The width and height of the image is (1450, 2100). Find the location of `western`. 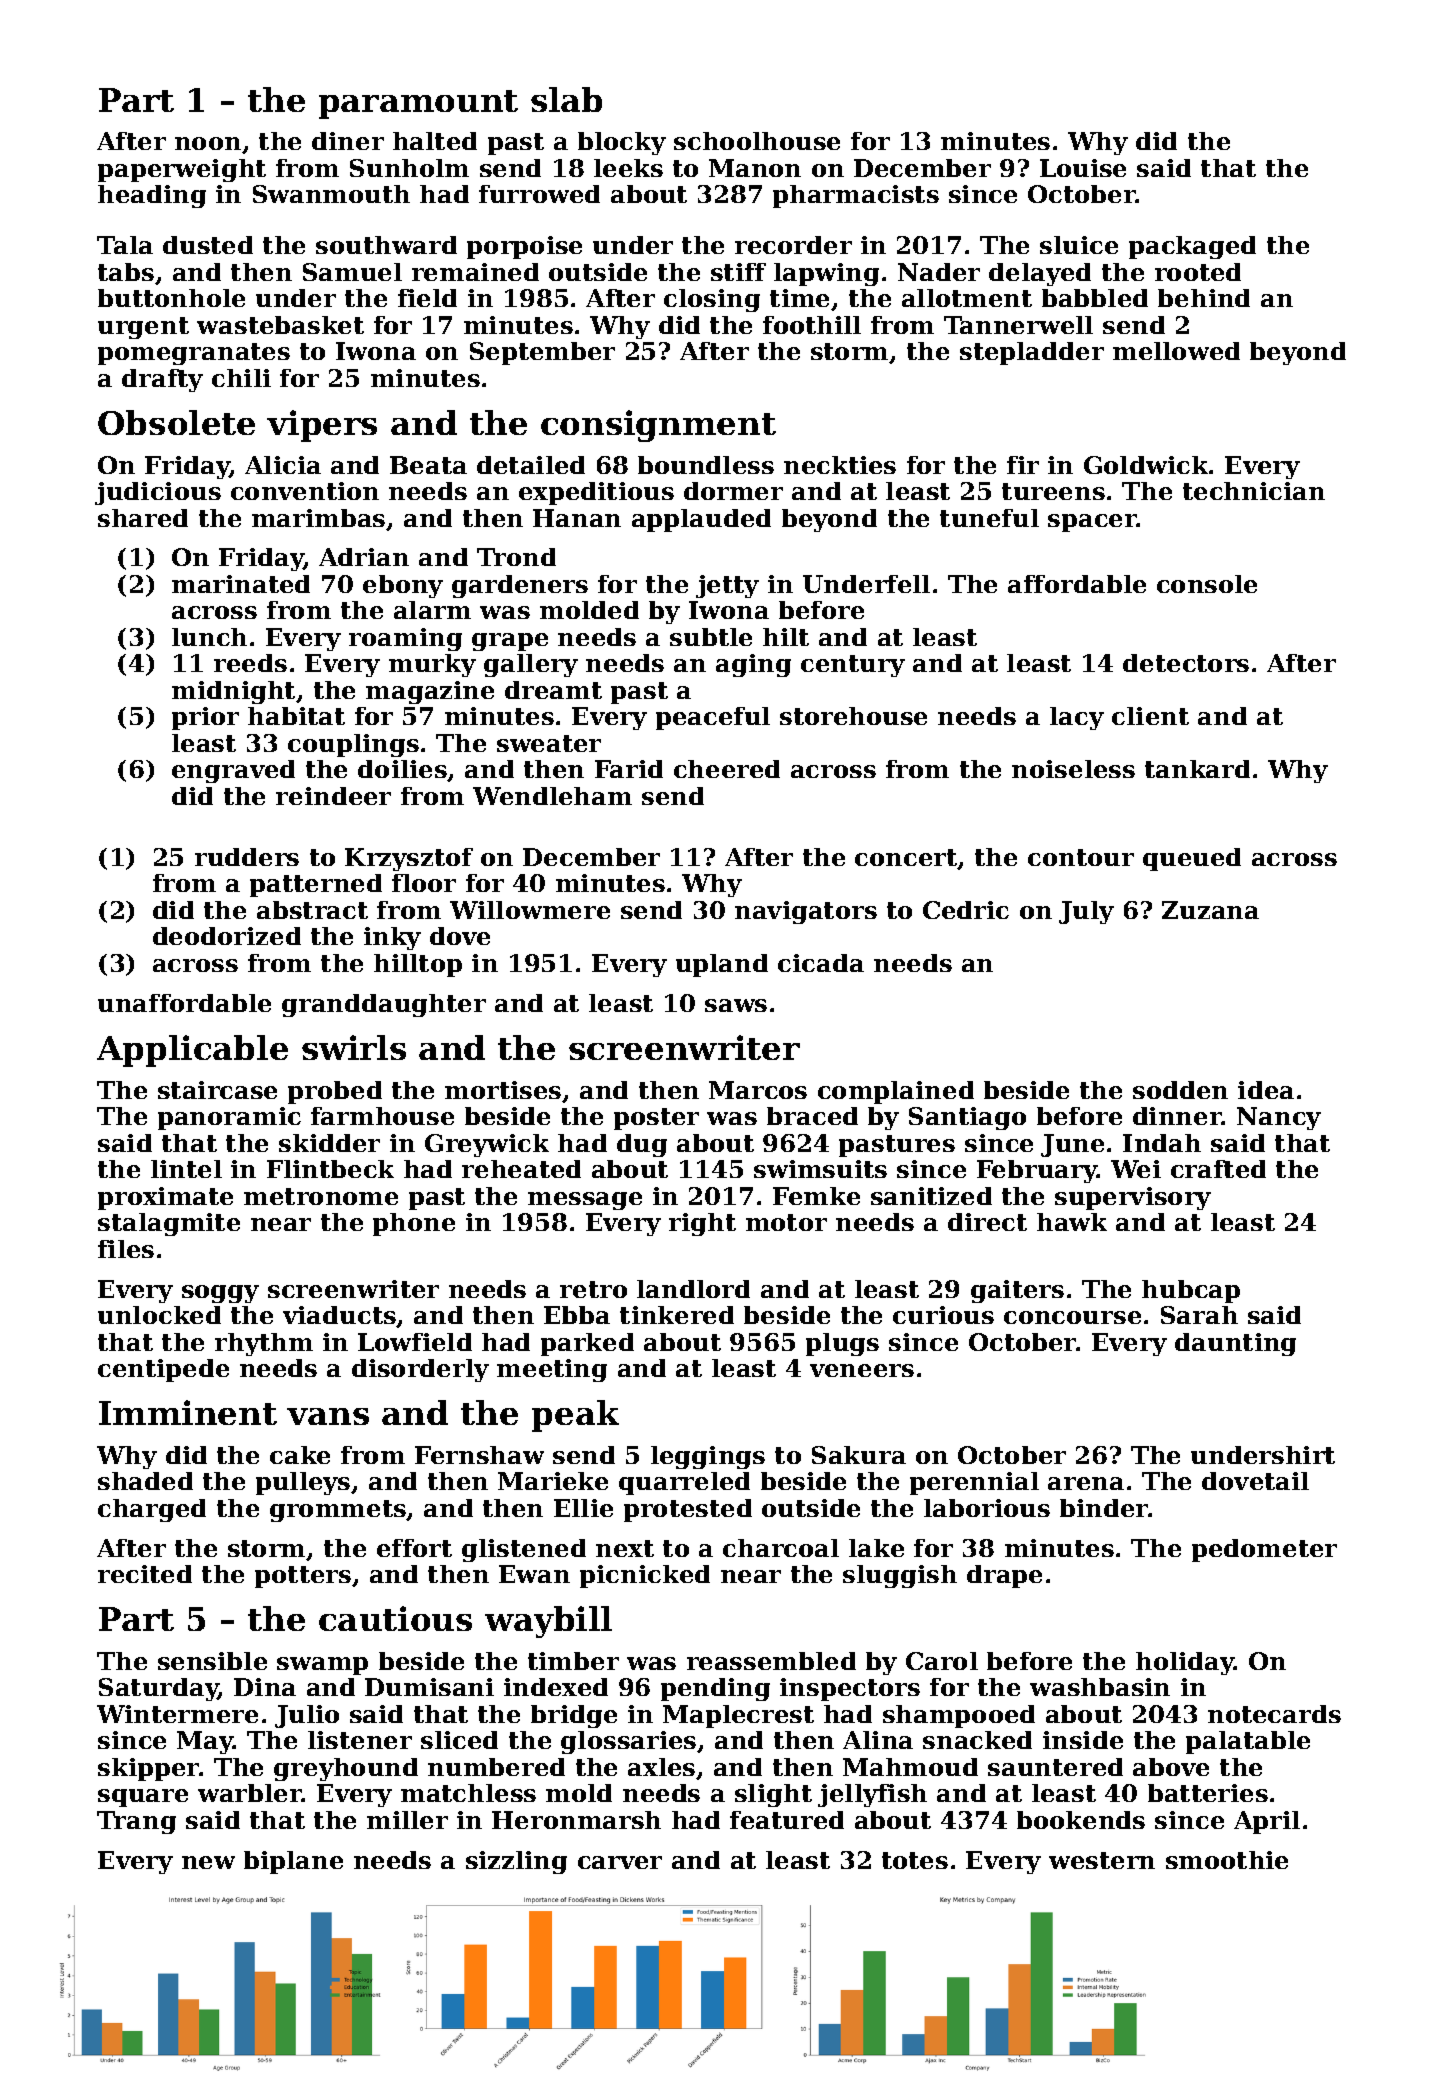

western is located at coordinates (1102, 1860).
